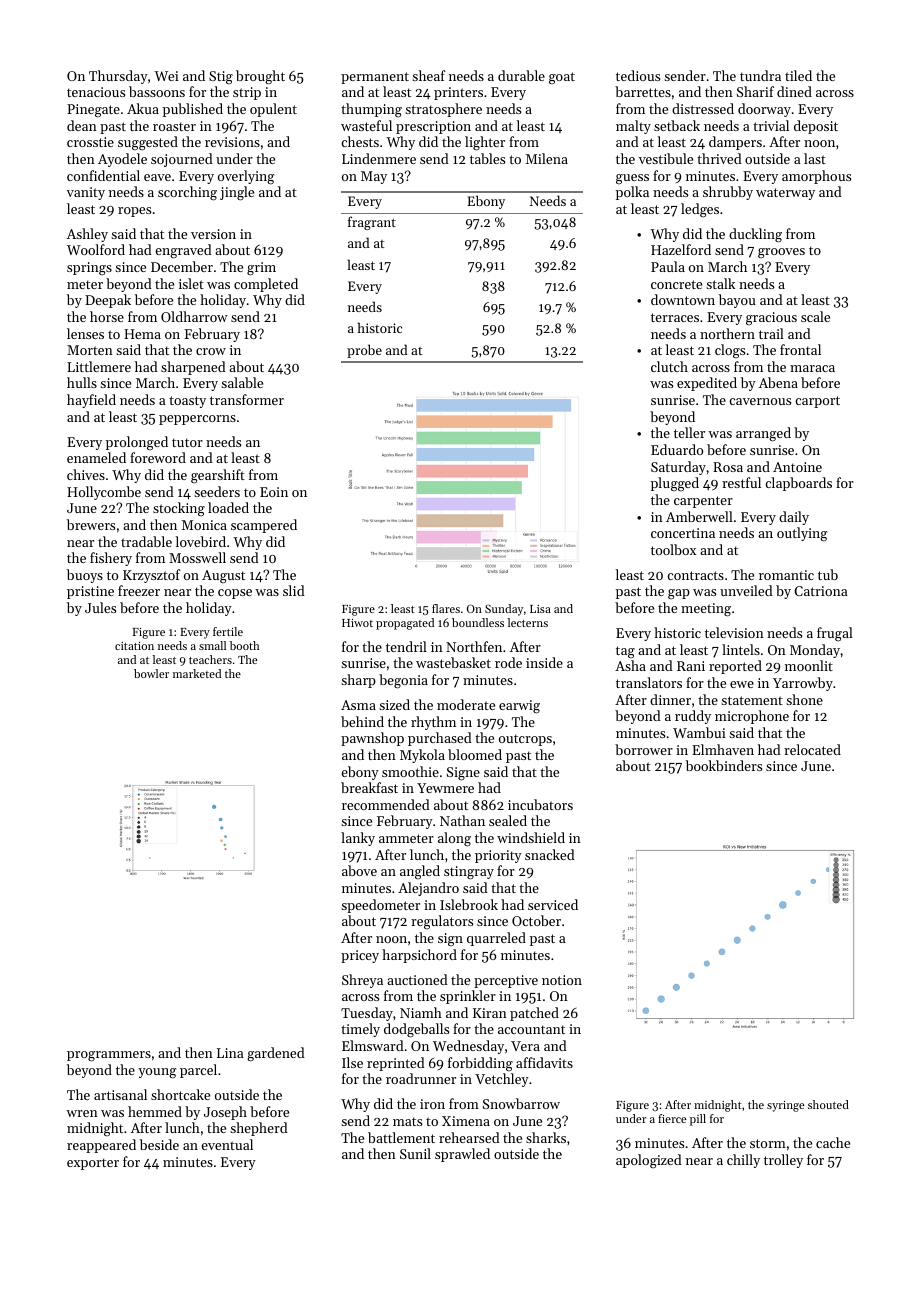 The image size is (924, 1308). I want to click on incubators, so click(540, 804).
